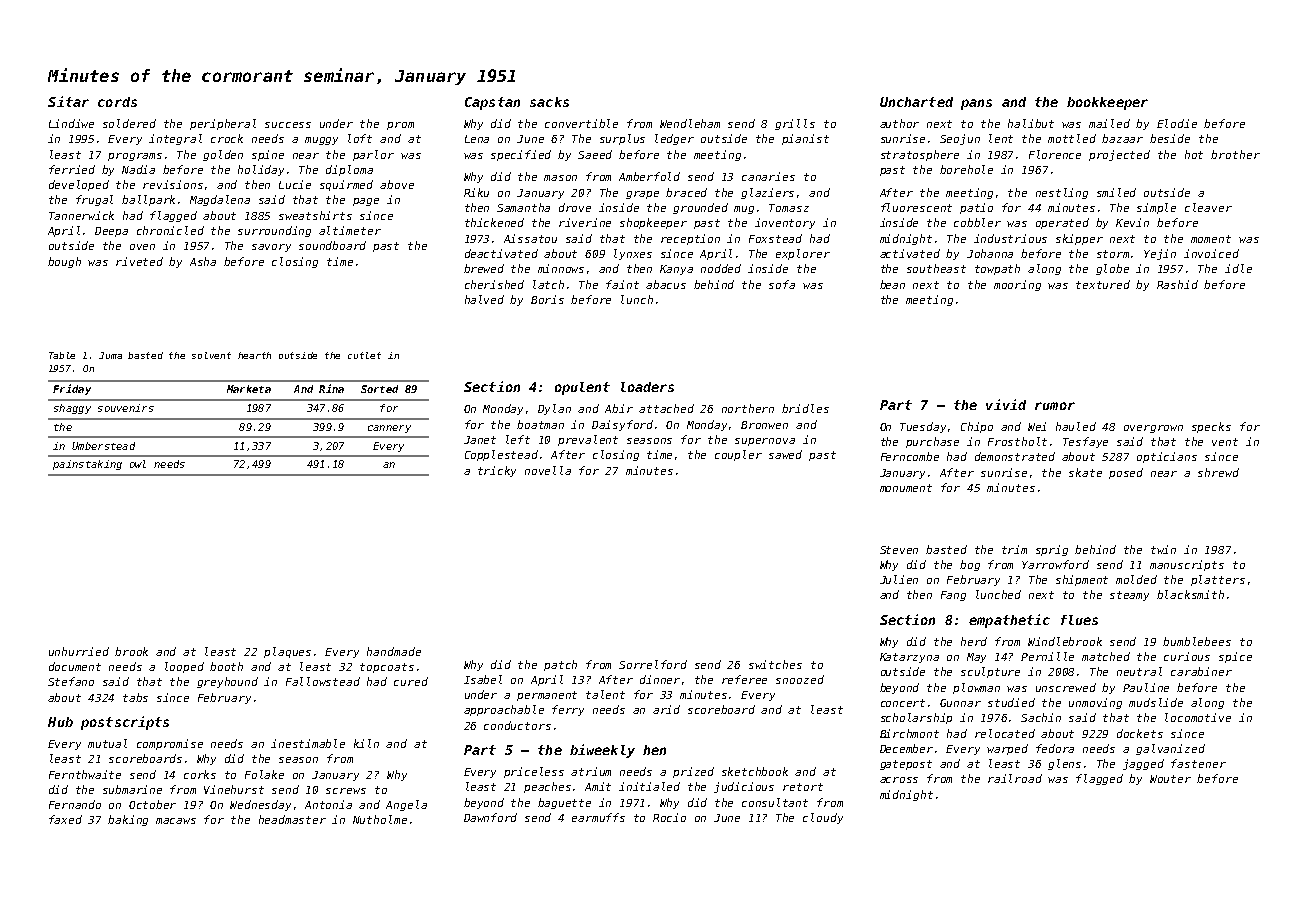  I want to click on supernova, so click(765, 442).
